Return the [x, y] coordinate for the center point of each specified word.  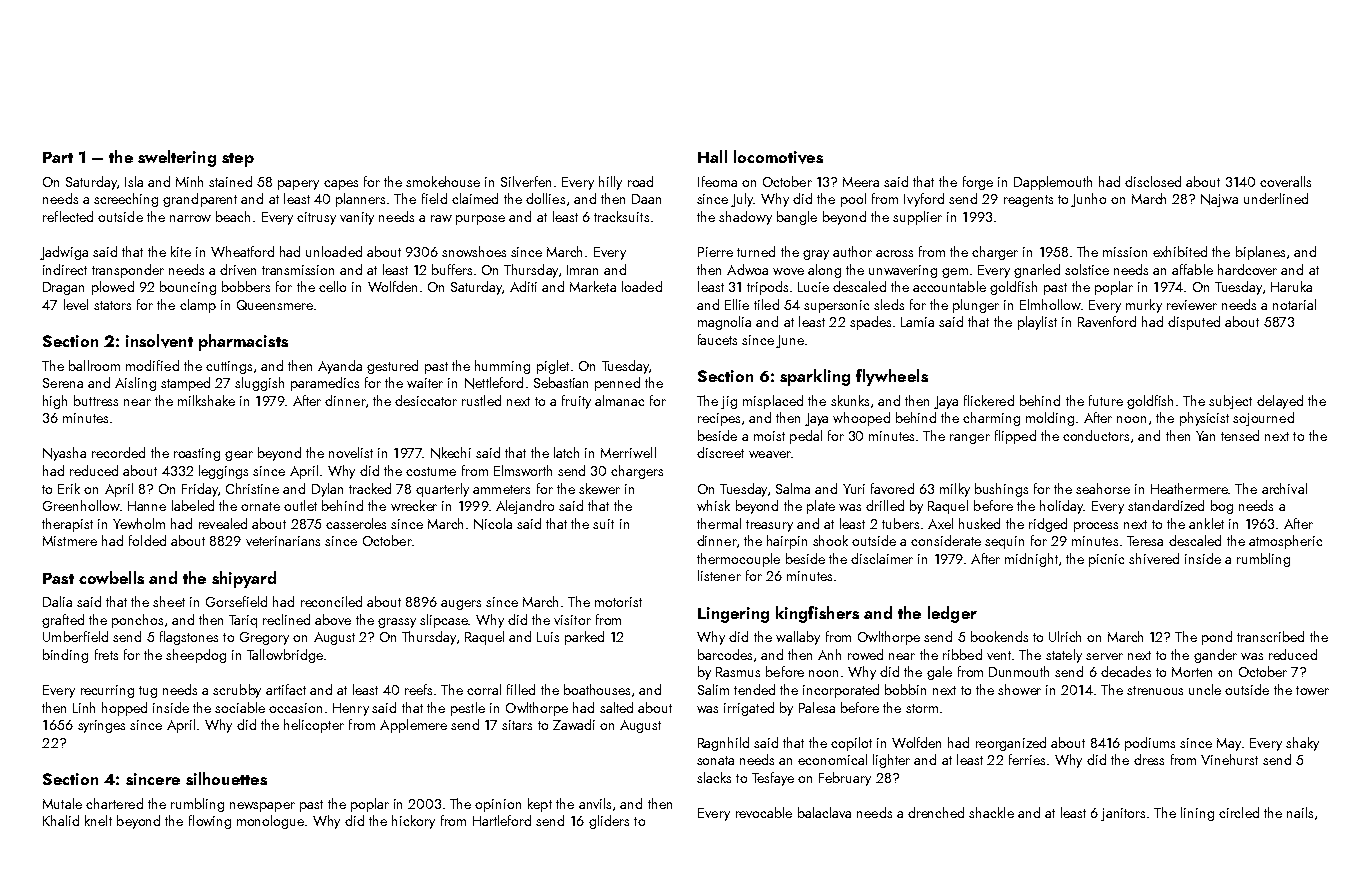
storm [922, 708]
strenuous [1155, 690]
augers [461, 605]
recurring [107, 691]
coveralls [1285, 181]
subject [1230, 402]
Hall [712, 156]
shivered [1154, 558]
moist [769, 436]
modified [152, 365]
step [238, 160]
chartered [114, 803]
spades [870, 323]
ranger [970, 439]
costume [431, 471]
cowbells [111, 577]
